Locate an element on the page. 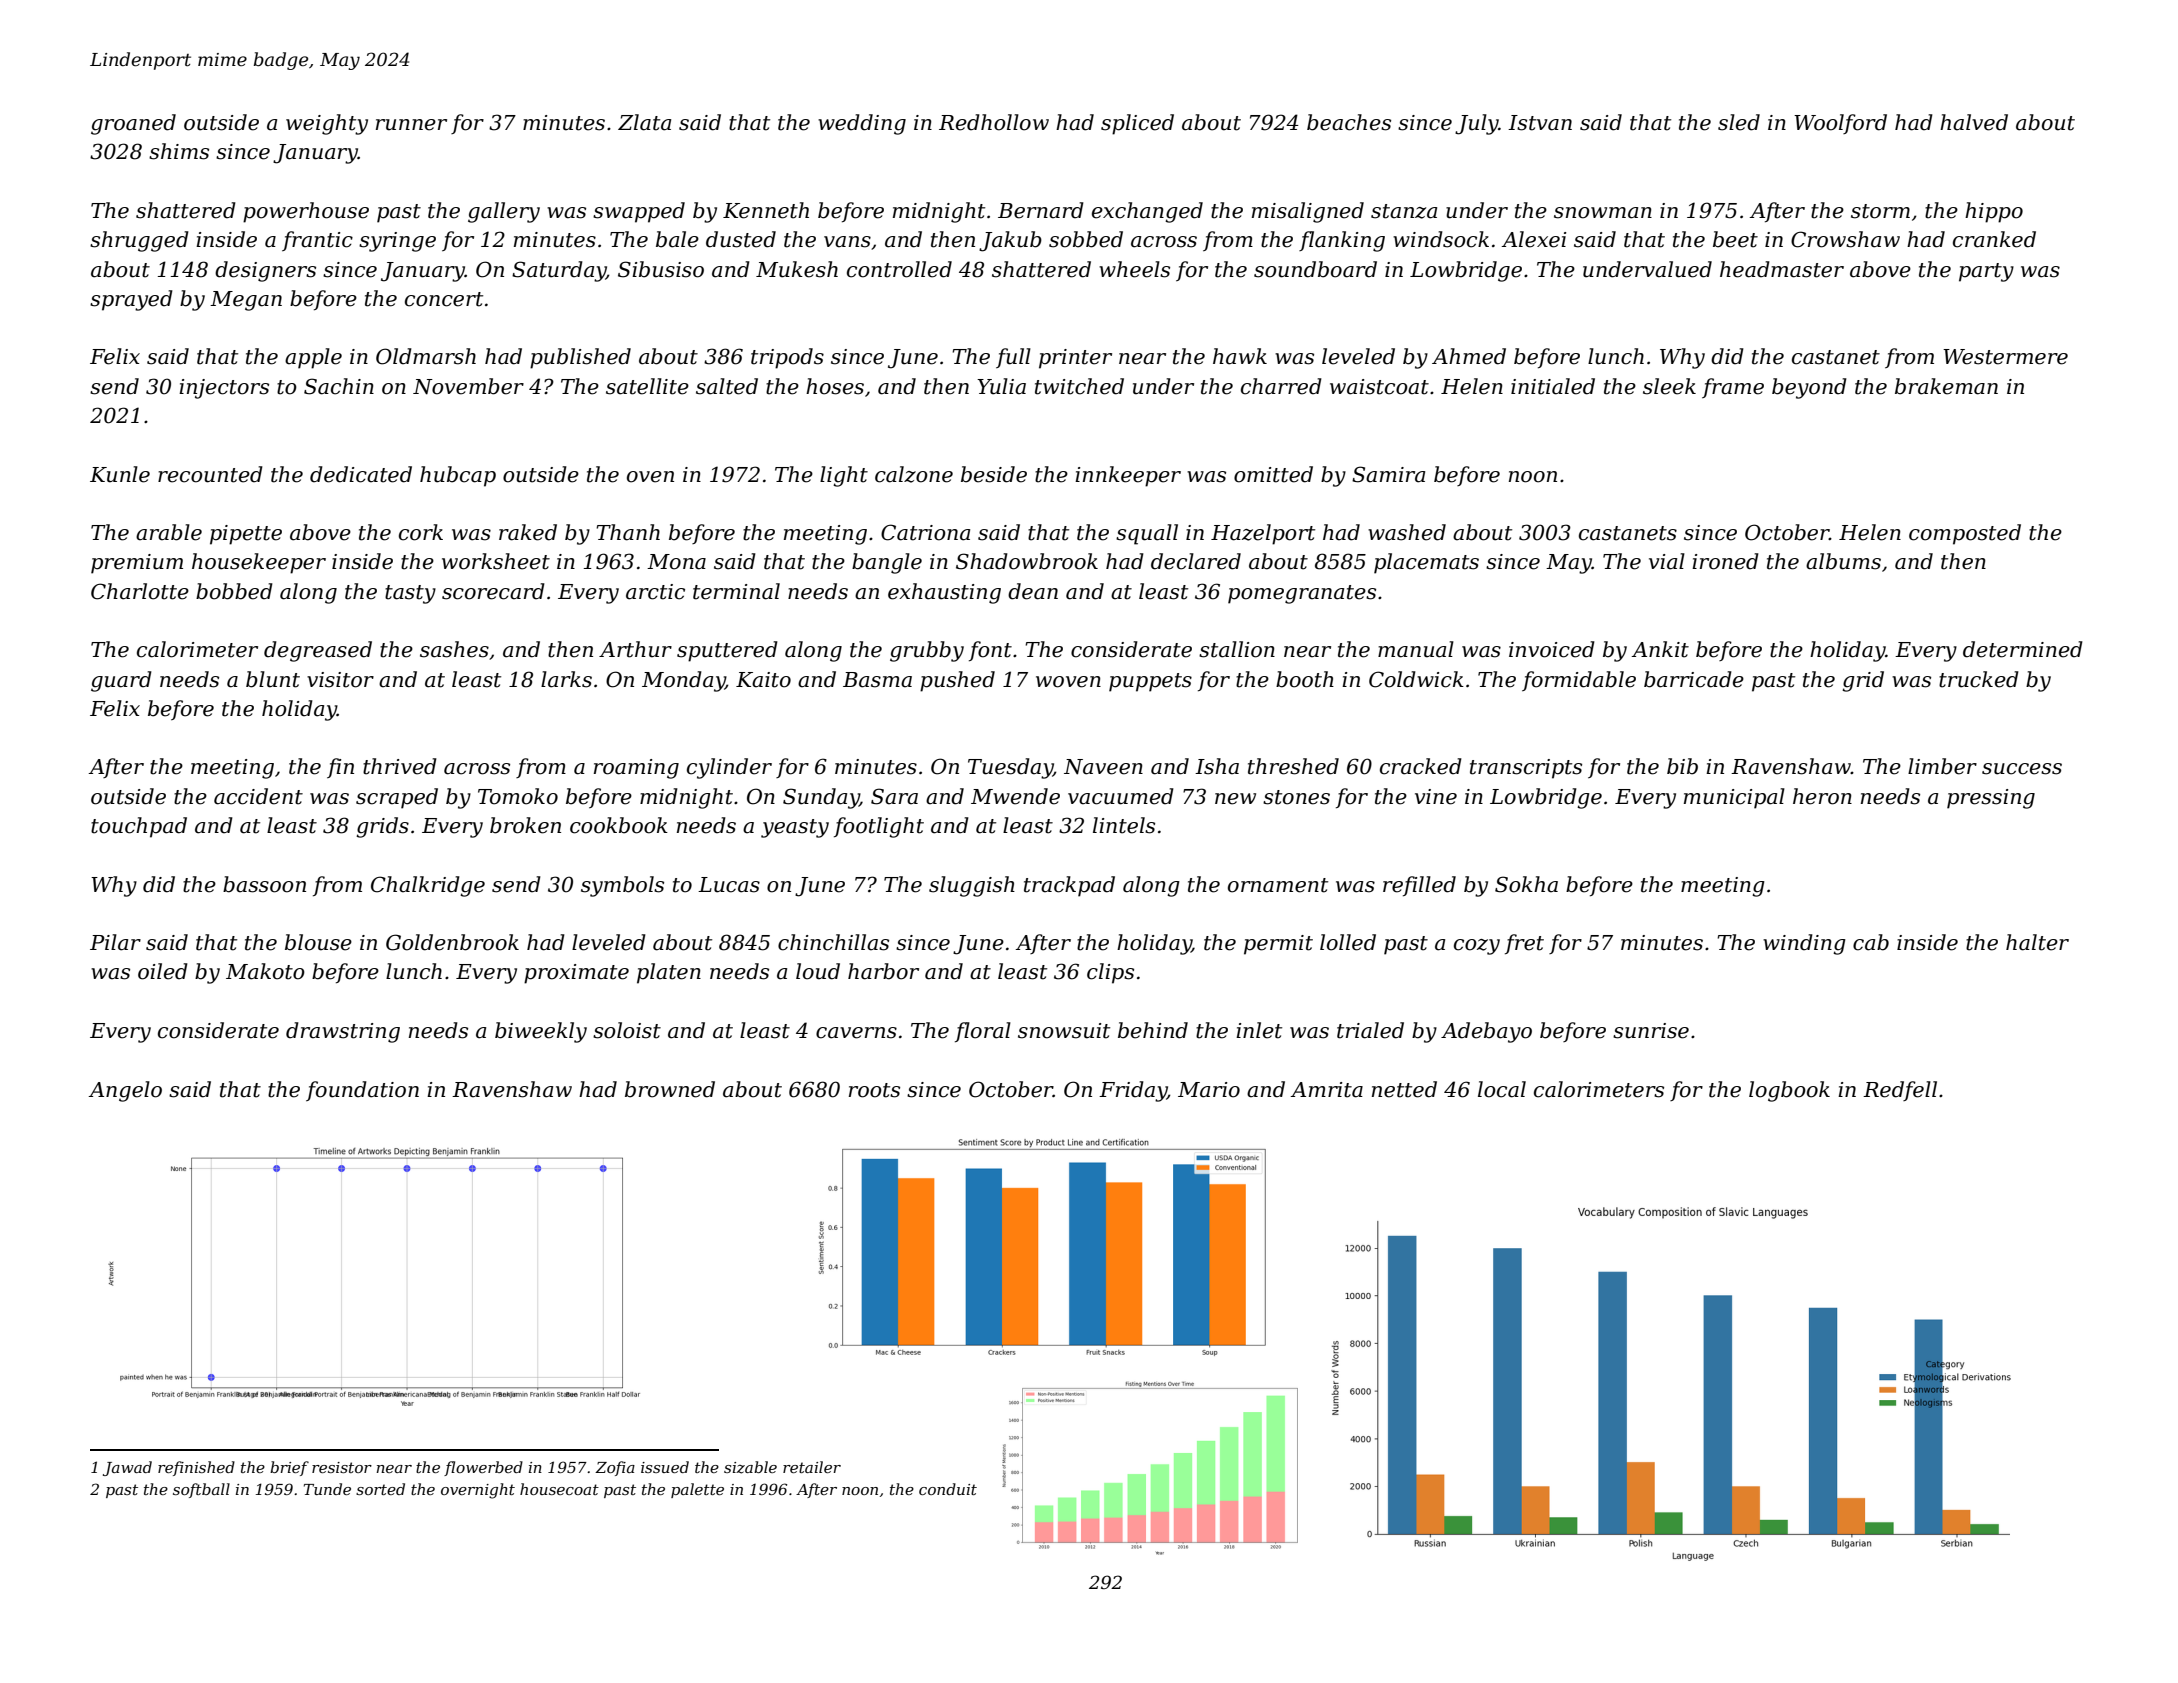 This document has height=1683, width=2178. local is located at coordinates (1502, 1089).
